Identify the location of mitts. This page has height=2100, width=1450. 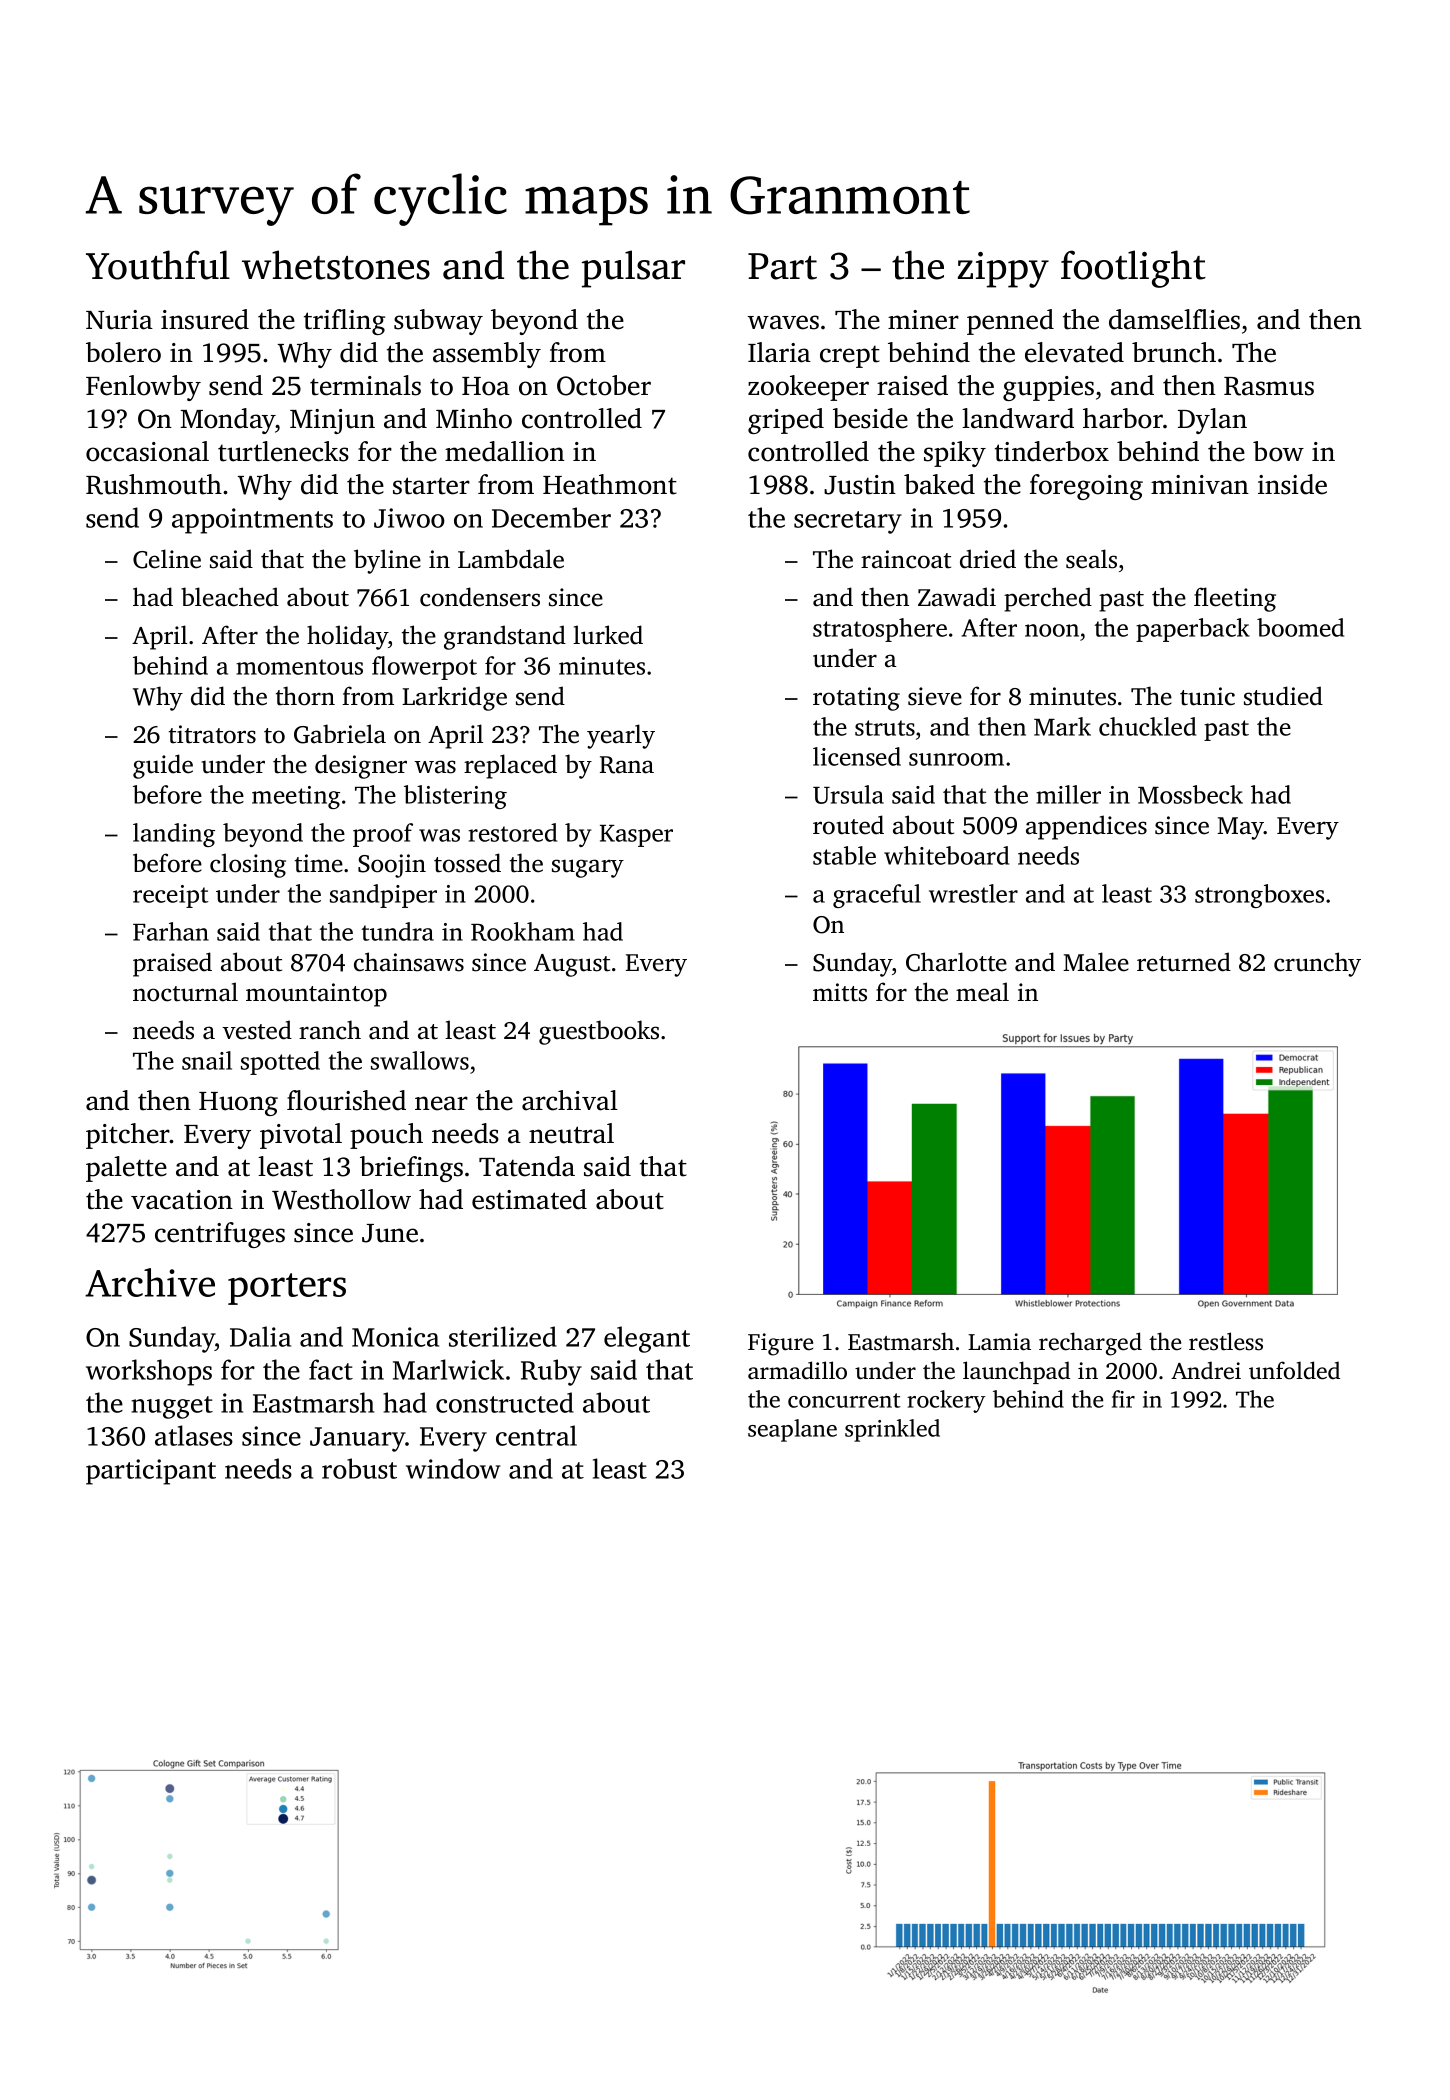
(840, 992).
